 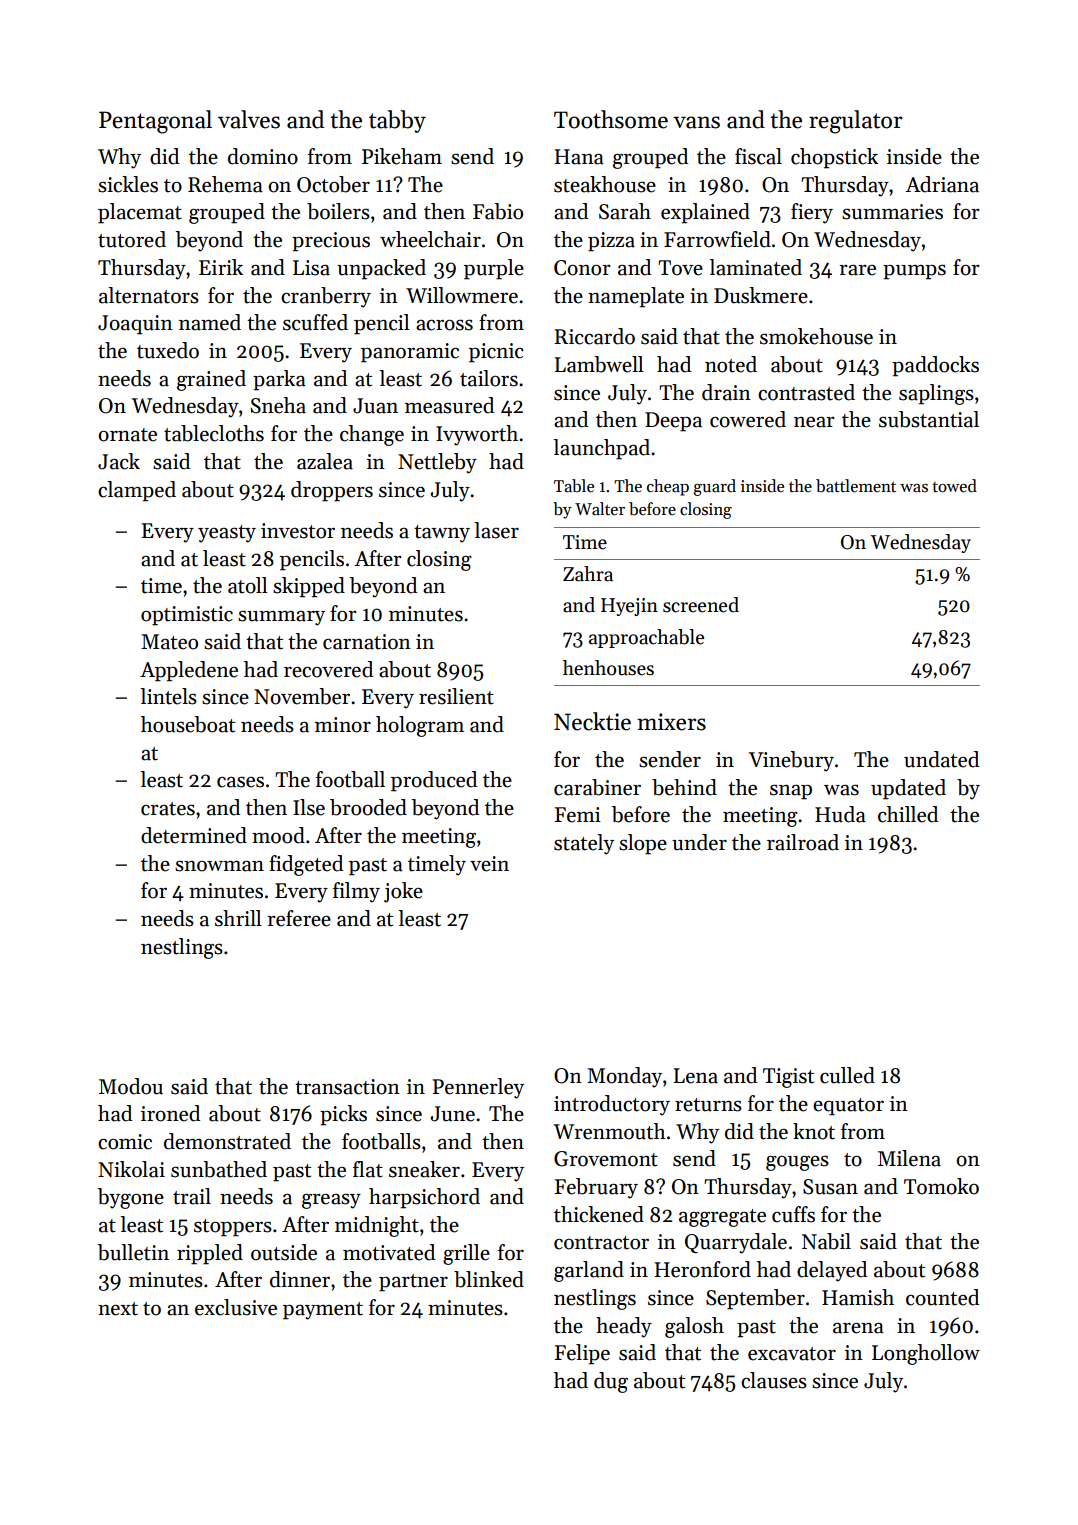 I want to click on transaction, so click(x=347, y=1087).
